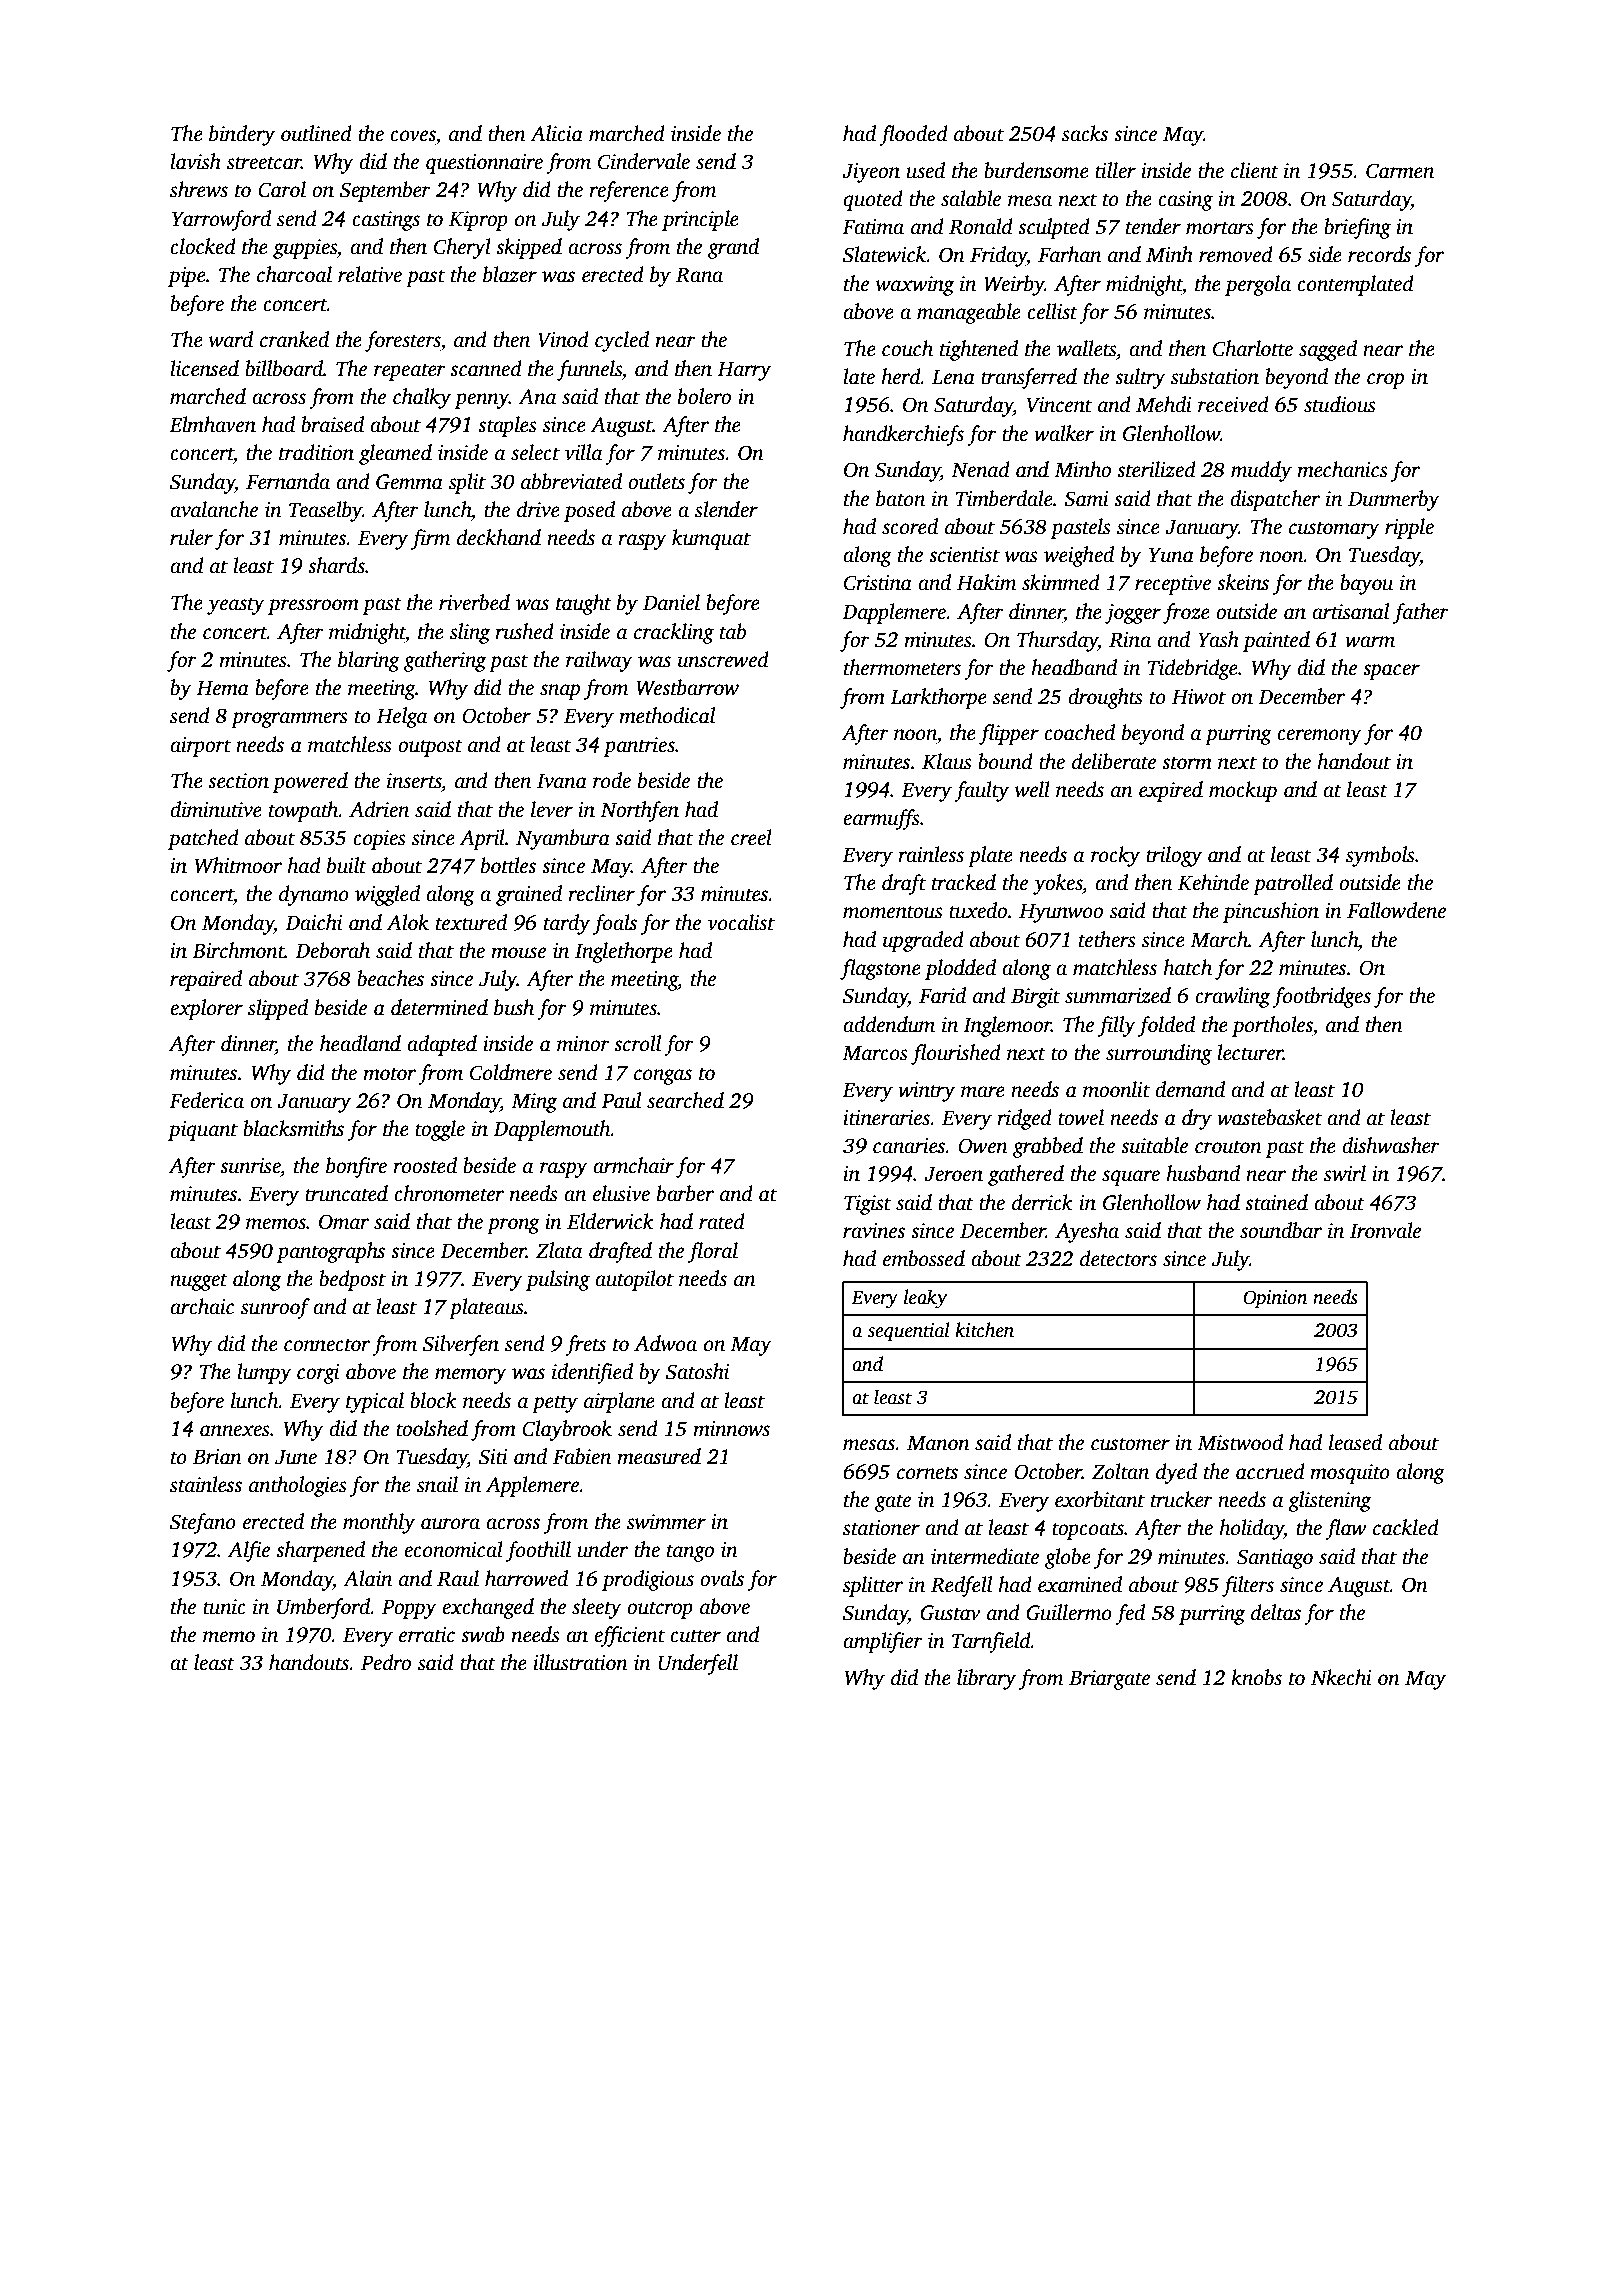  Describe the element at coordinates (296, 1457) in the image. I see `June` at that location.
